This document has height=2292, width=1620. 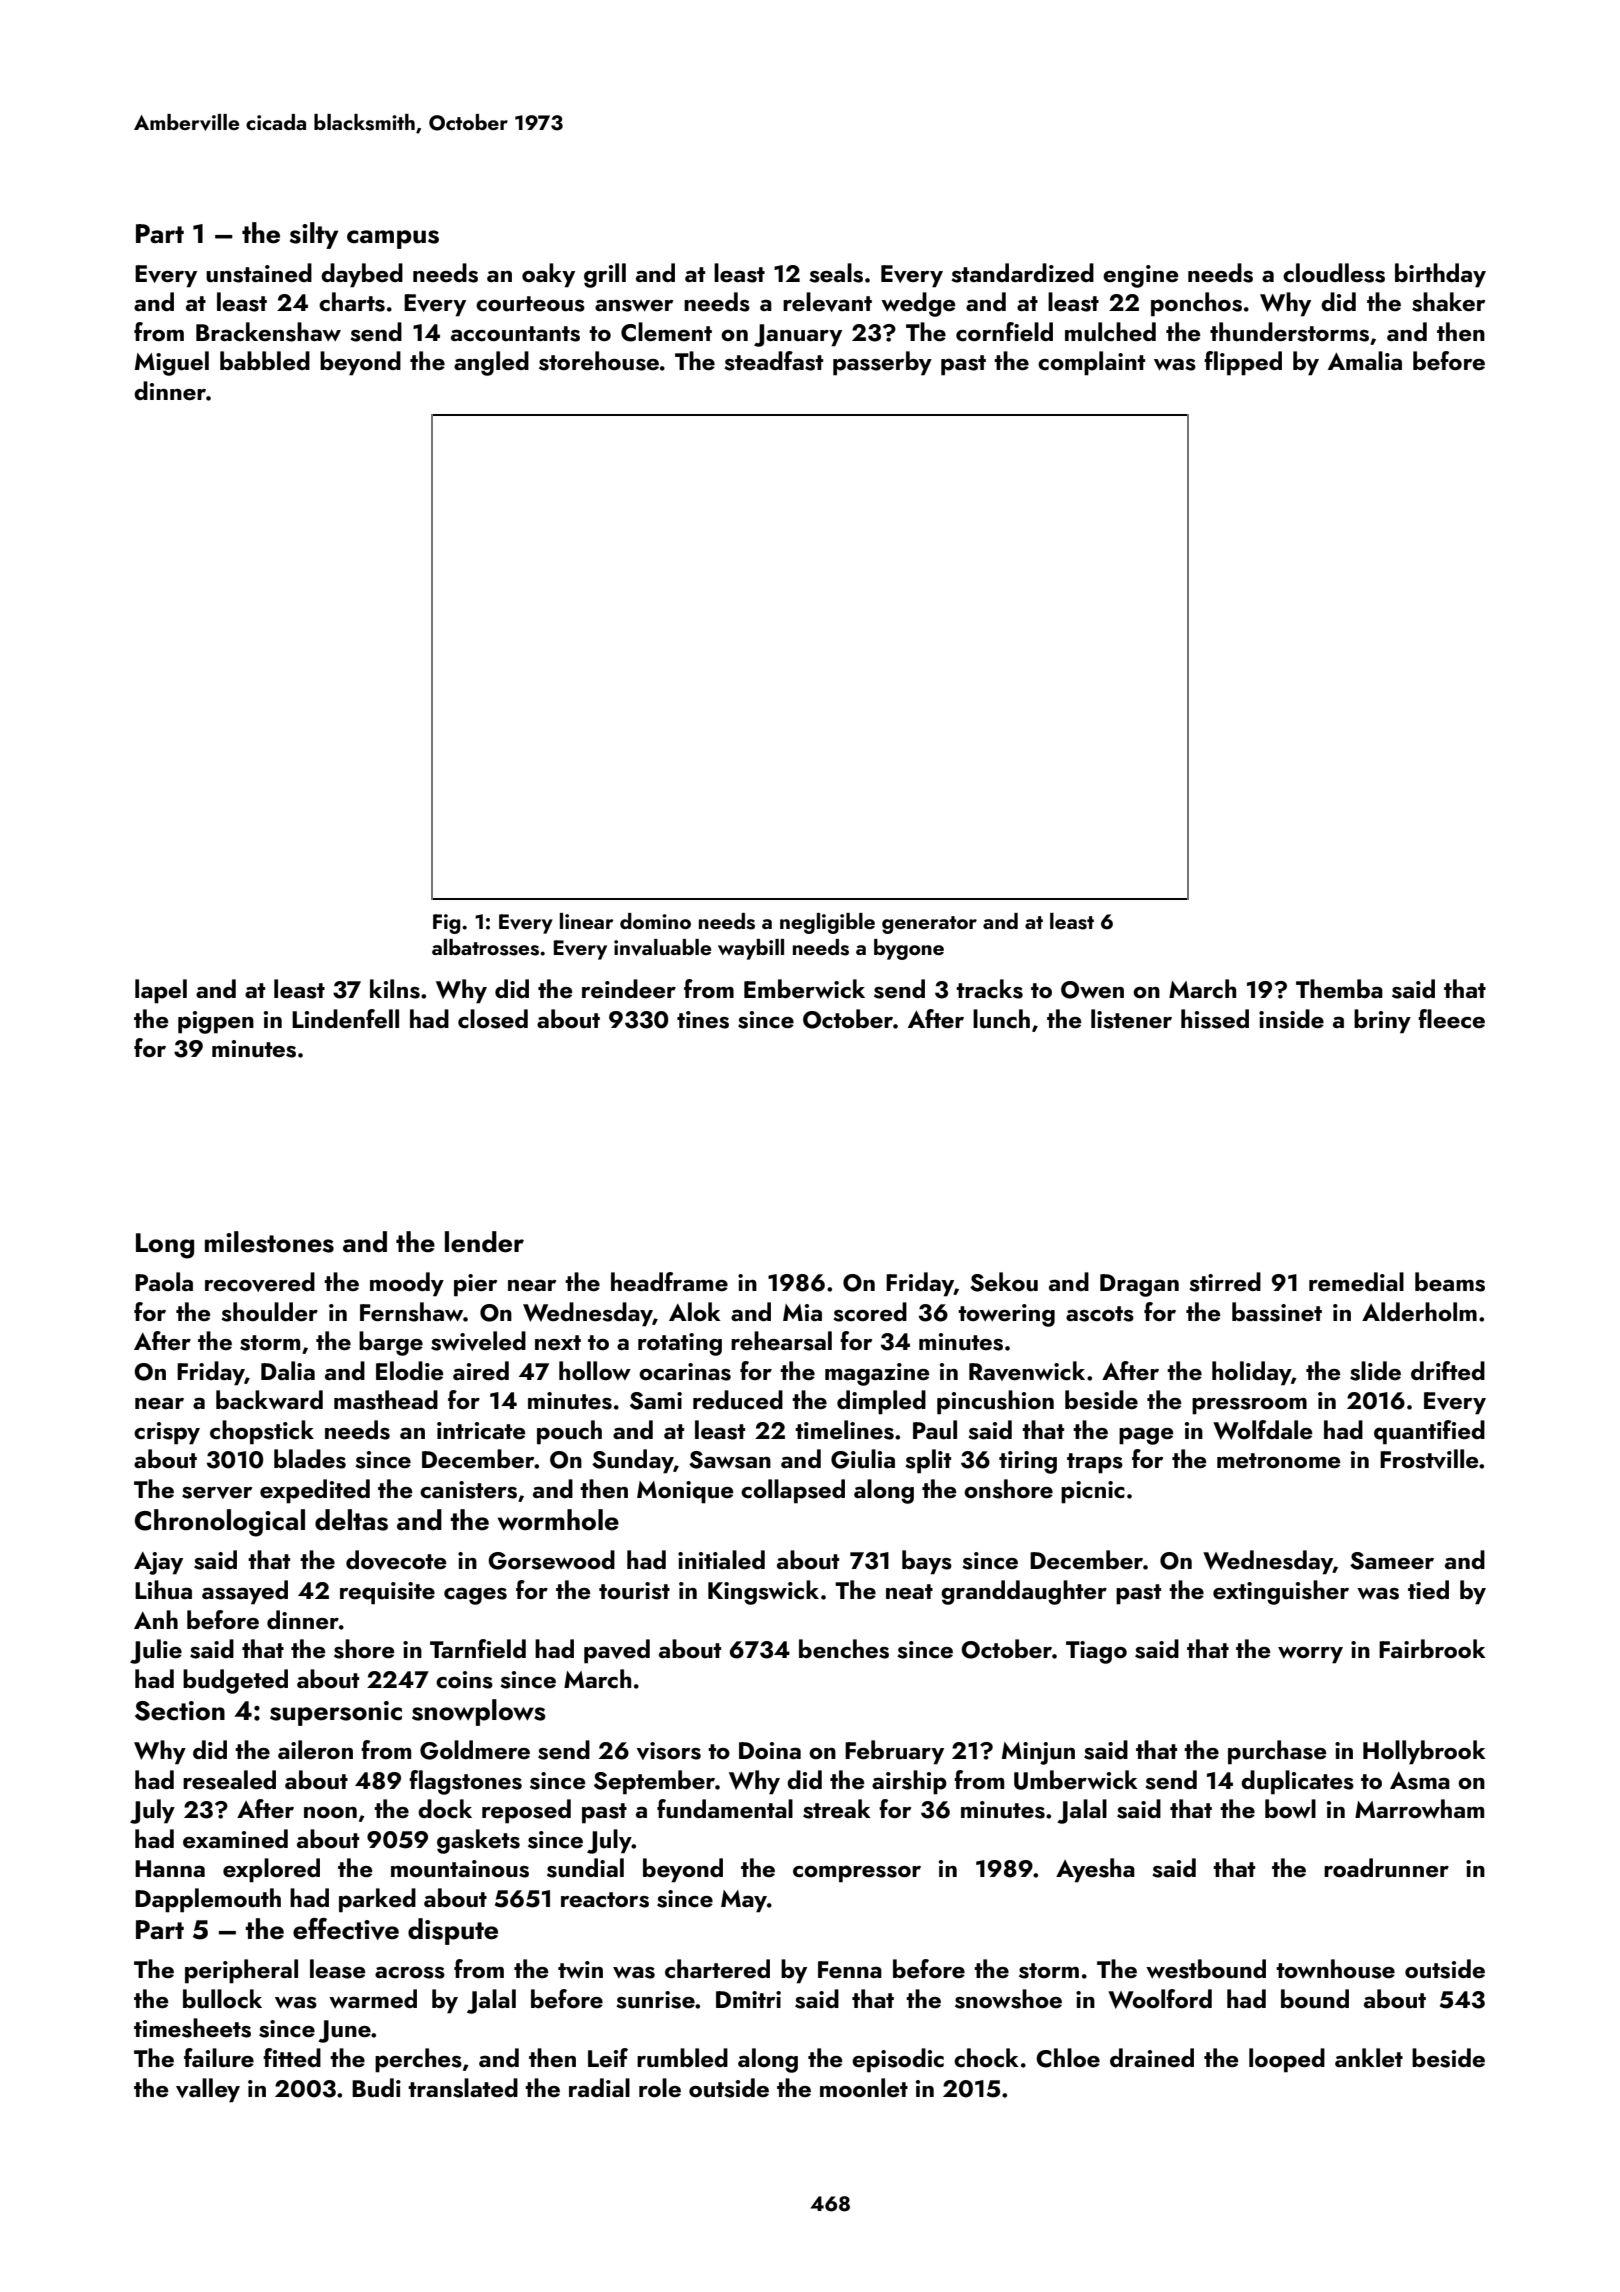 I want to click on silty, so click(x=314, y=235).
